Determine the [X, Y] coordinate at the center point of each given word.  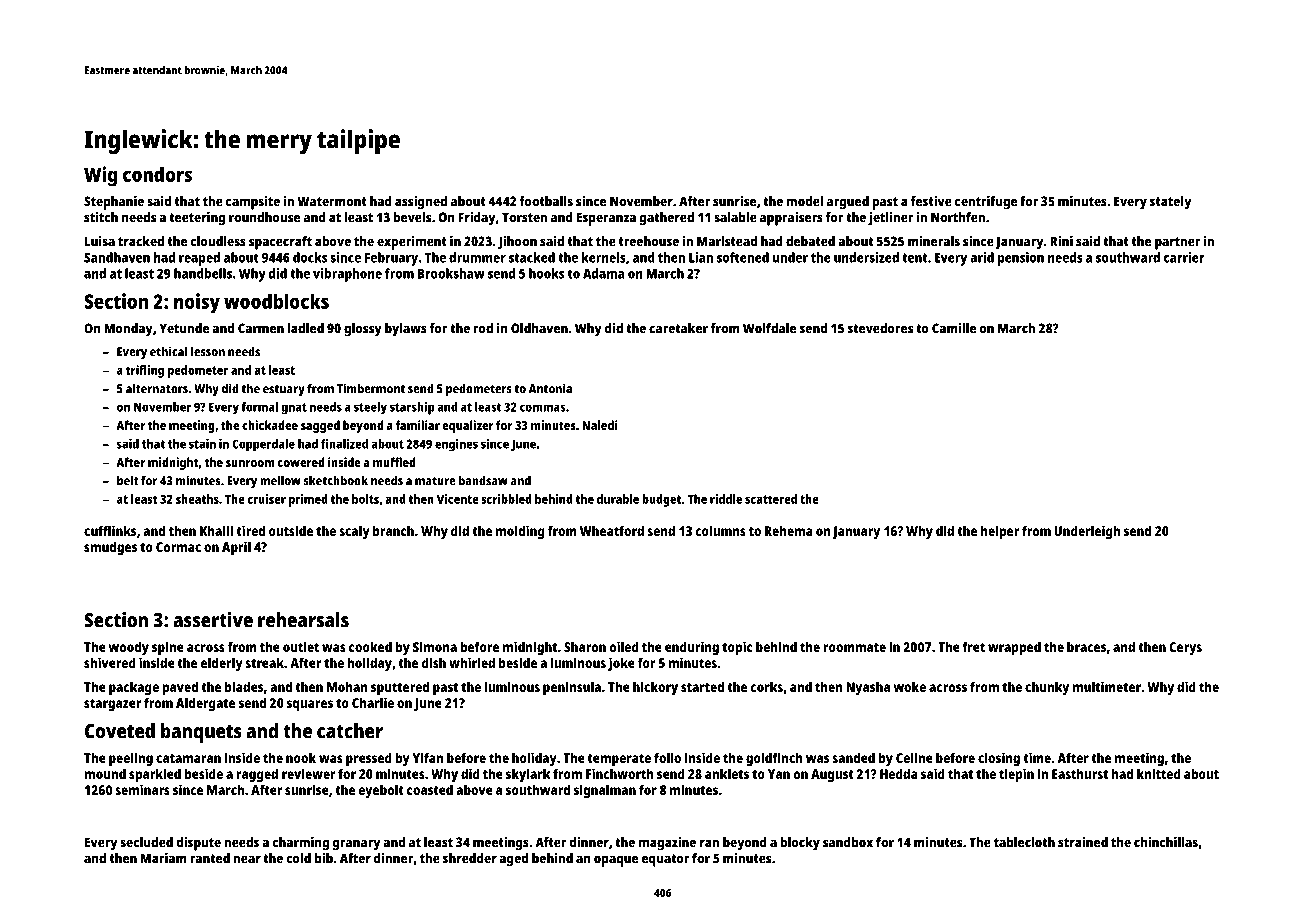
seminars [142, 789]
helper [1000, 532]
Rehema [789, 530]
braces [1086, 646]
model [804, 201]
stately [1170, 203]
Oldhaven [539, 328]
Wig [101, 176]
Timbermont [371, 388]
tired [250, 530]
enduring [692, 648]
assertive [213, 620]
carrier [1184, 257]
